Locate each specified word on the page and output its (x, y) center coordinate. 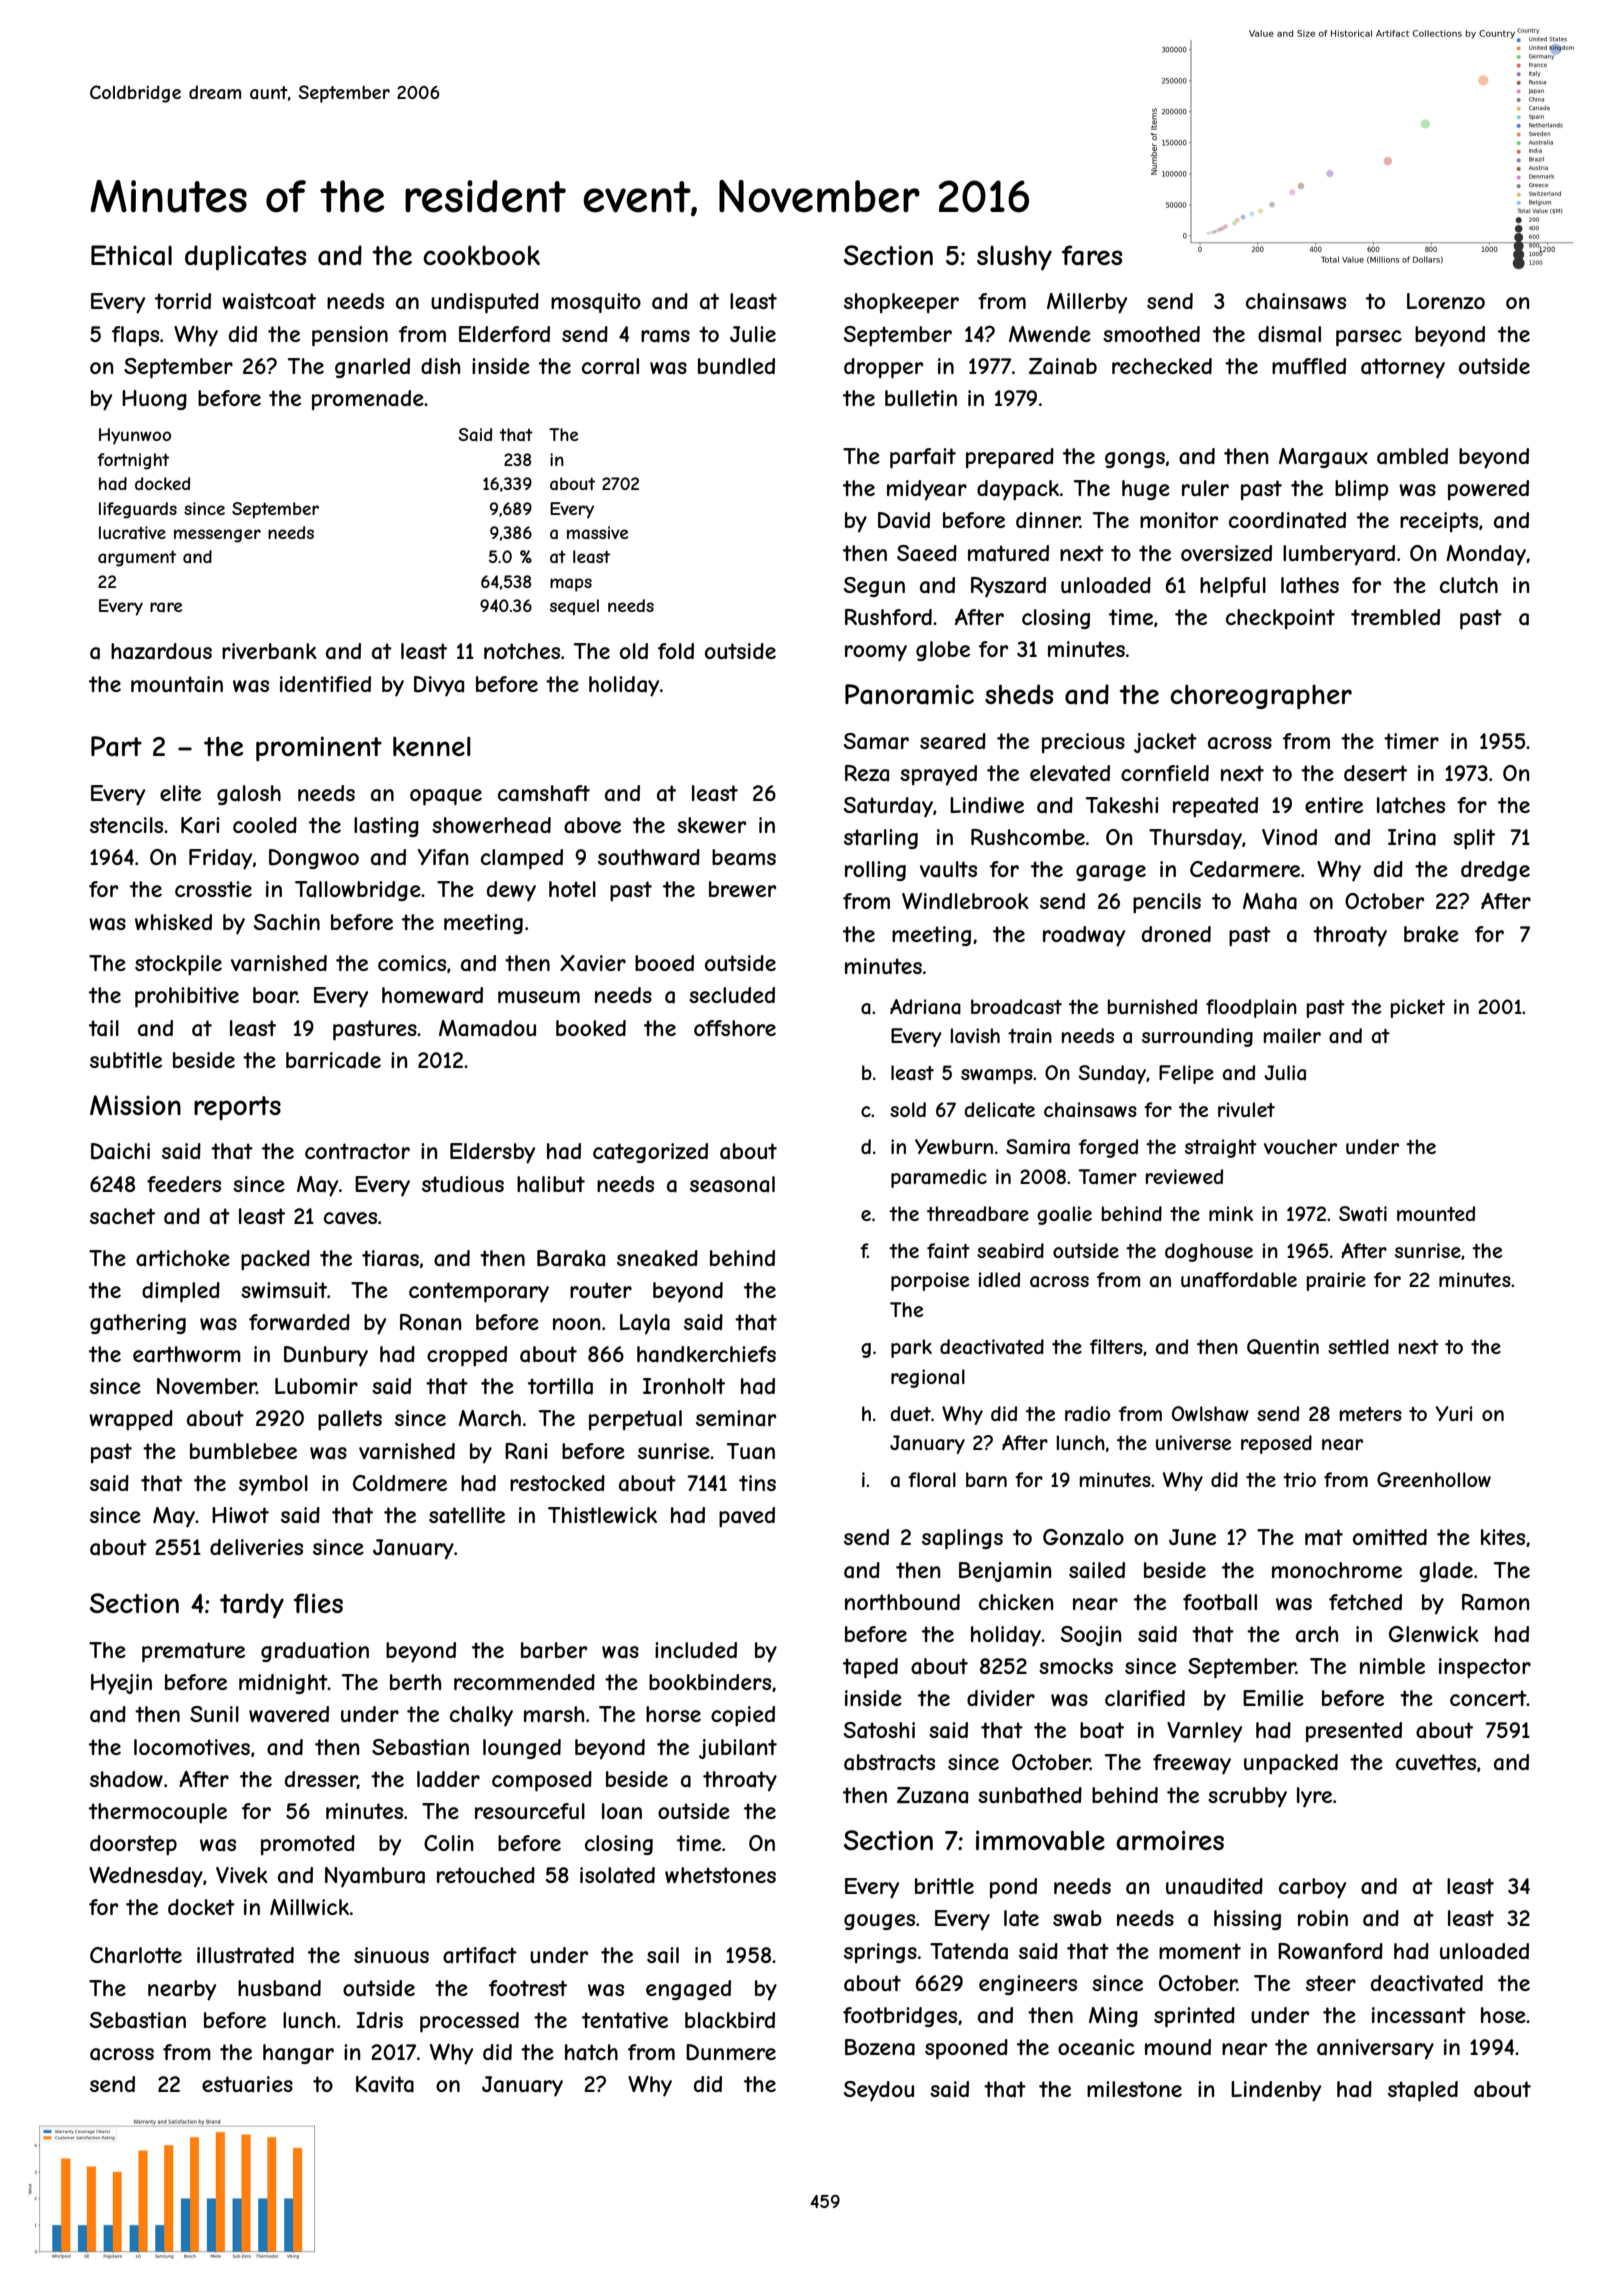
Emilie (1273, 1698)
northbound (902, 1602)
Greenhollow (1434, 1479)
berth (415, 1682)
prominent (319, 748)
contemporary (479, 1292)
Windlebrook (965, 901)
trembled (1395, 617)
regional (928, 1378)
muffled (1309, 366)
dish (440, 366)
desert (1375, 773)
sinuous (391, 1955)
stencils (126, 825)
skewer (711, 825)
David (904, 520)
